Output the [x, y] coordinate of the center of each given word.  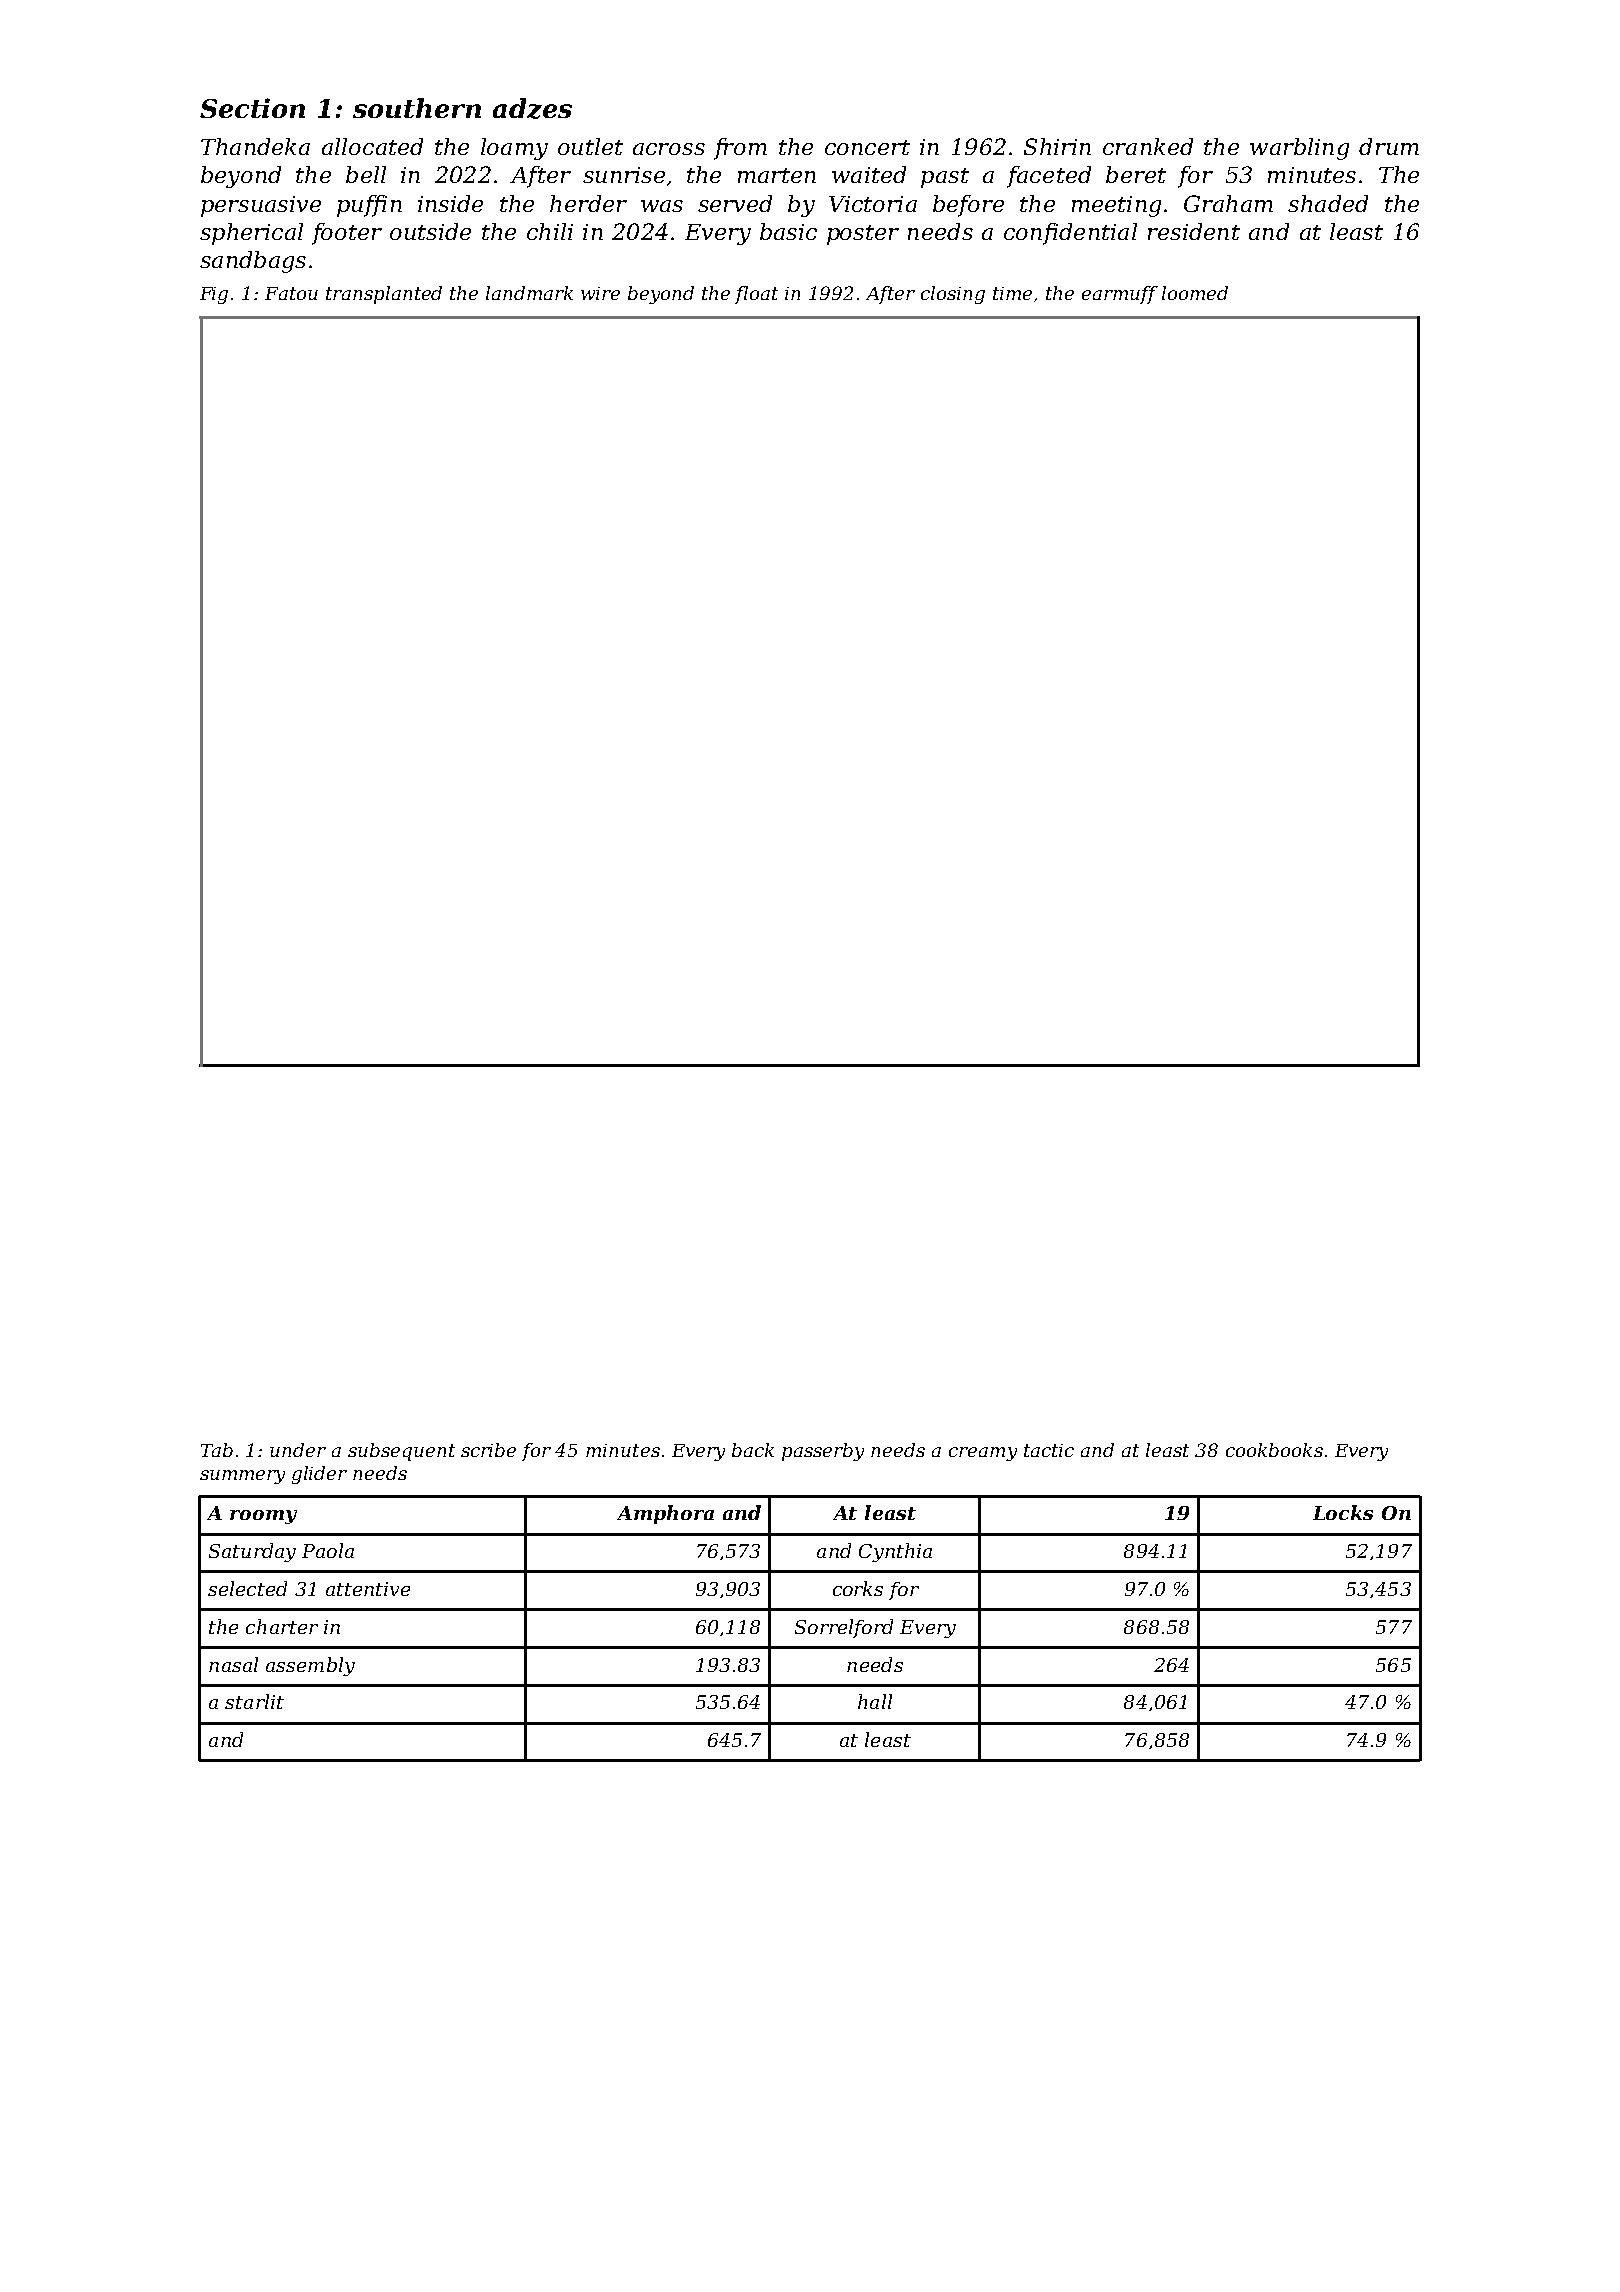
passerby [823, 1452]
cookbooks [1274, 1450]
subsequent [401, 1452]
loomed [1195, 293]
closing [953, 295]
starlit [254, 1701]
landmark [529, 293]
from [740, 149]
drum [1389, 146]
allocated [372, 146]
